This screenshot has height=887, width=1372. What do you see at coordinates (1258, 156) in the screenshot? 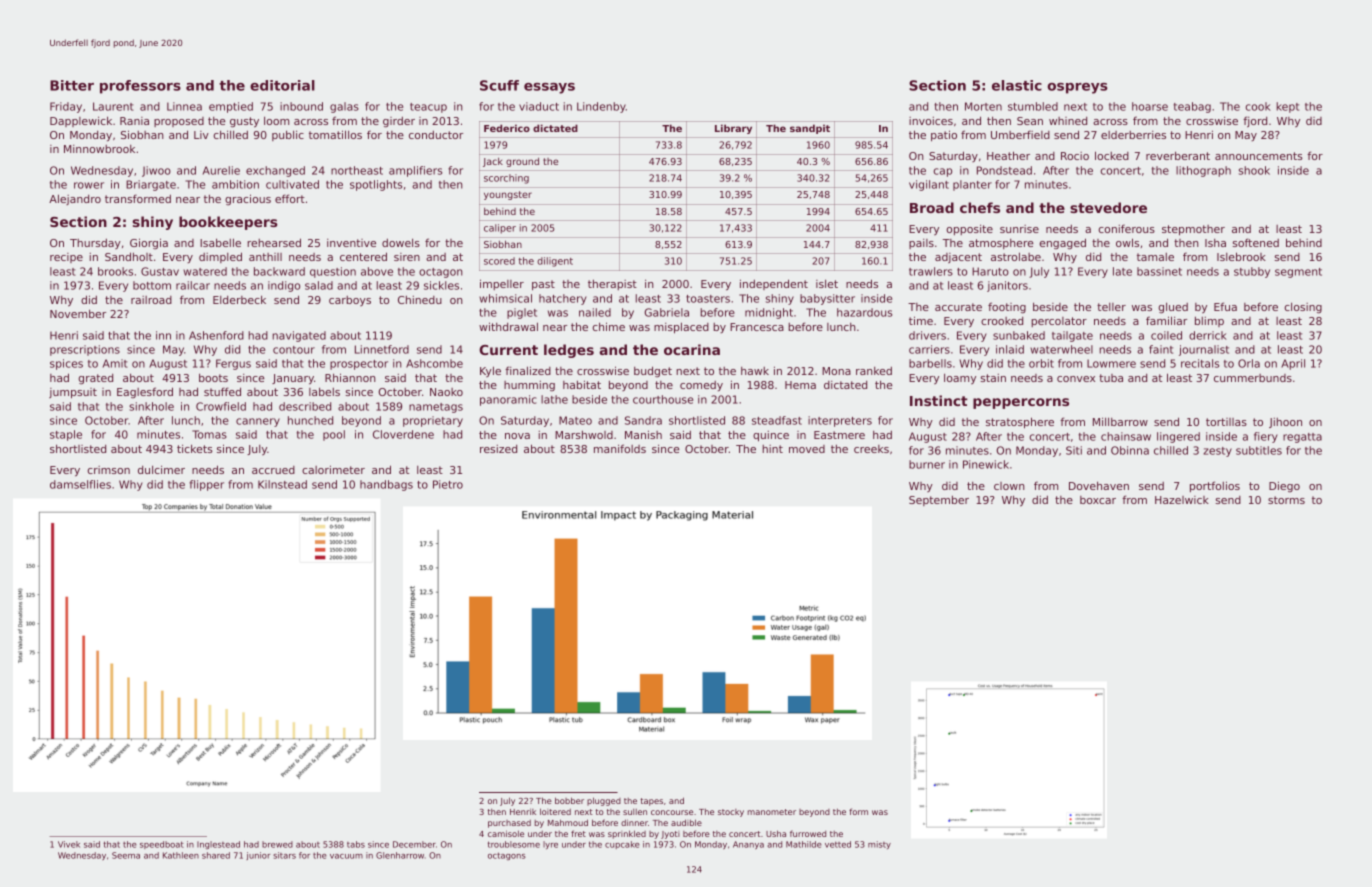
I see `announcements` at bounding box center [1258, 156].
